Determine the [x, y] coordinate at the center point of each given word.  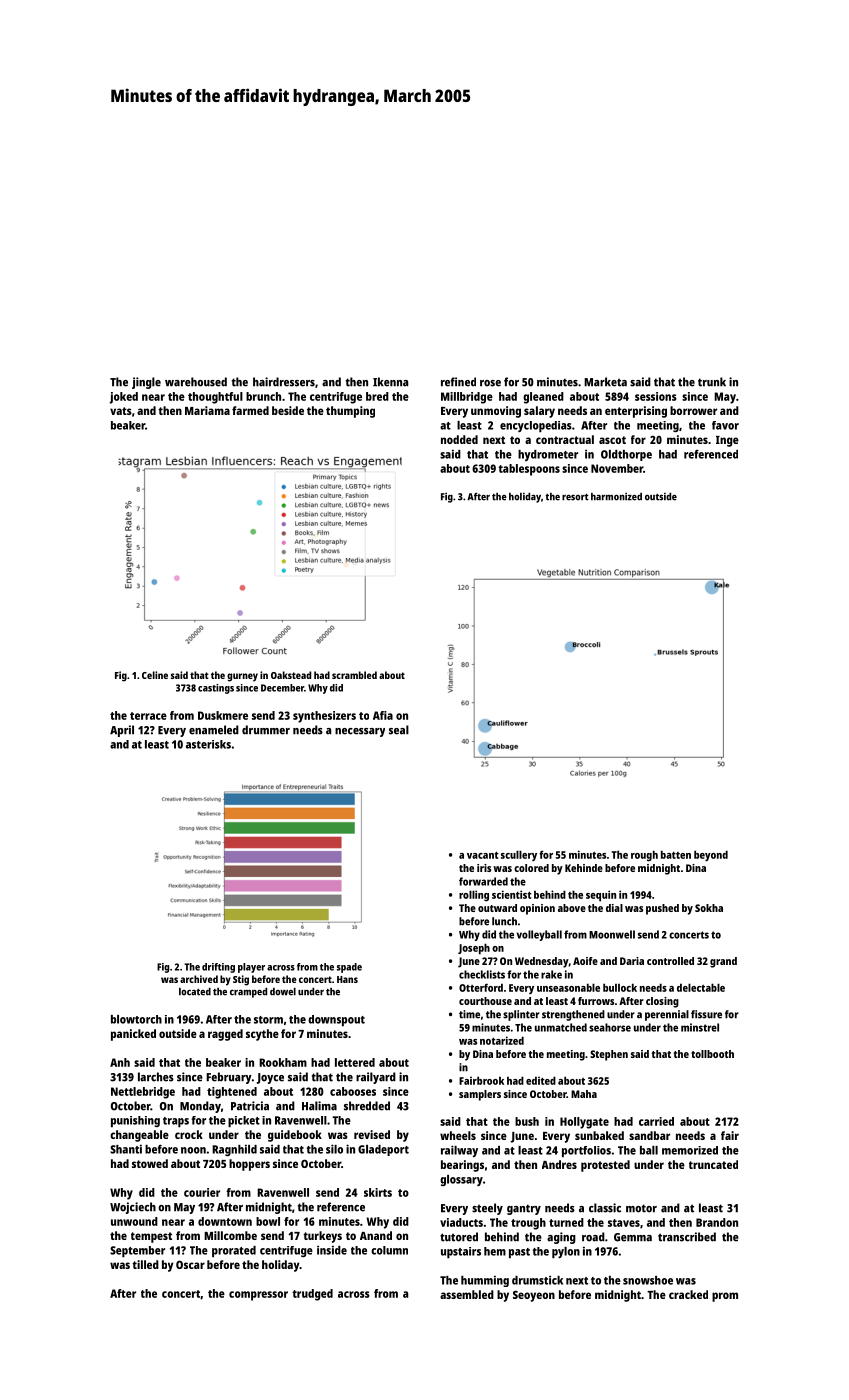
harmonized [616, 496]
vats [121, 411]
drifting [218, 968]
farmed [250, 410]
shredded [367, 1106]
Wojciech [133, 1208]
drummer [266, 730]
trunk [712, 382]
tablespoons [529, 470]
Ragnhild [234, 1150]
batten [676, 854]
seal [399, 730]
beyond [711, 855]
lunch [504, 921]
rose [490, 383]
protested [605, 1166]
